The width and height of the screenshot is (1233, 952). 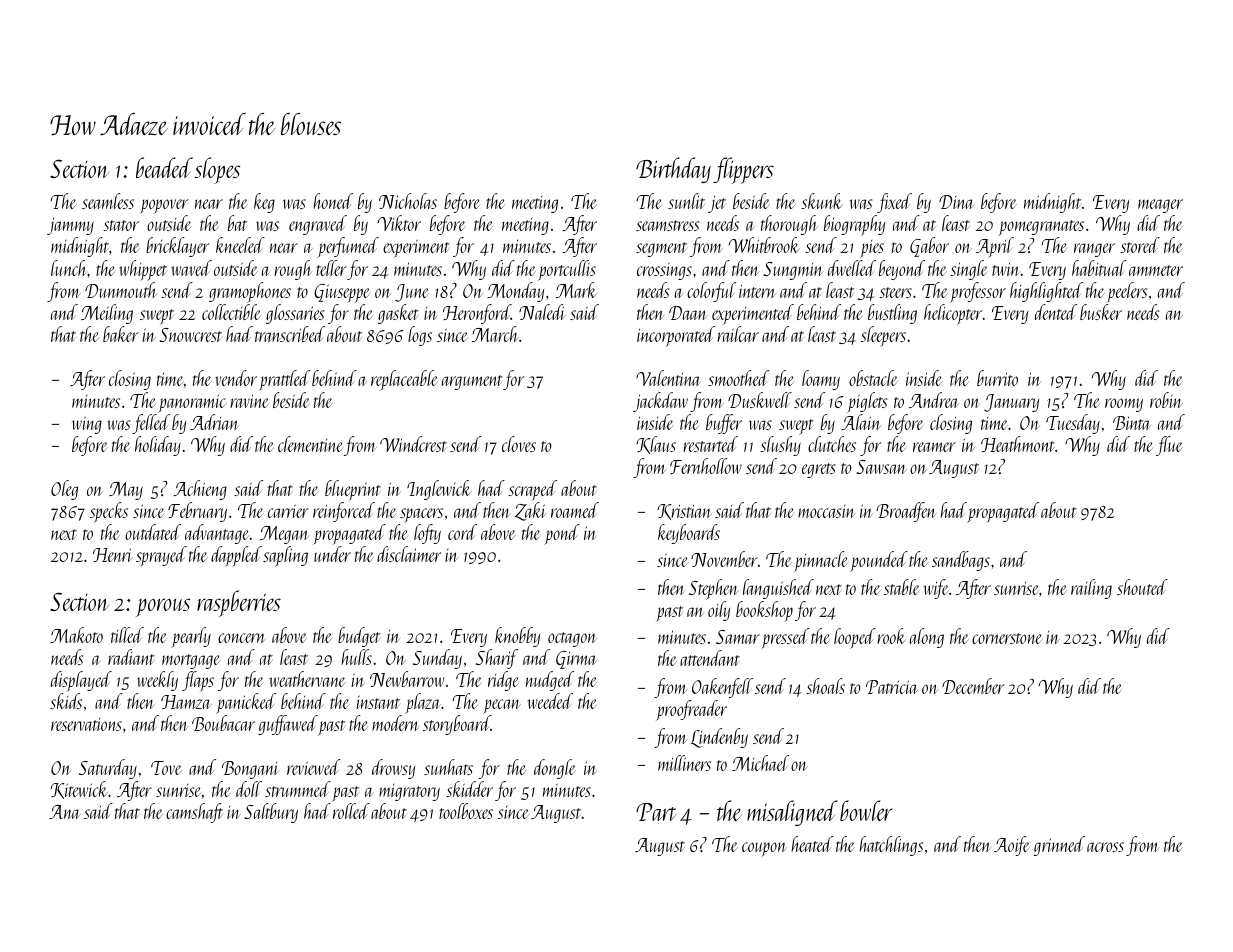 I want to click on March, so click(x=495, y=334).
